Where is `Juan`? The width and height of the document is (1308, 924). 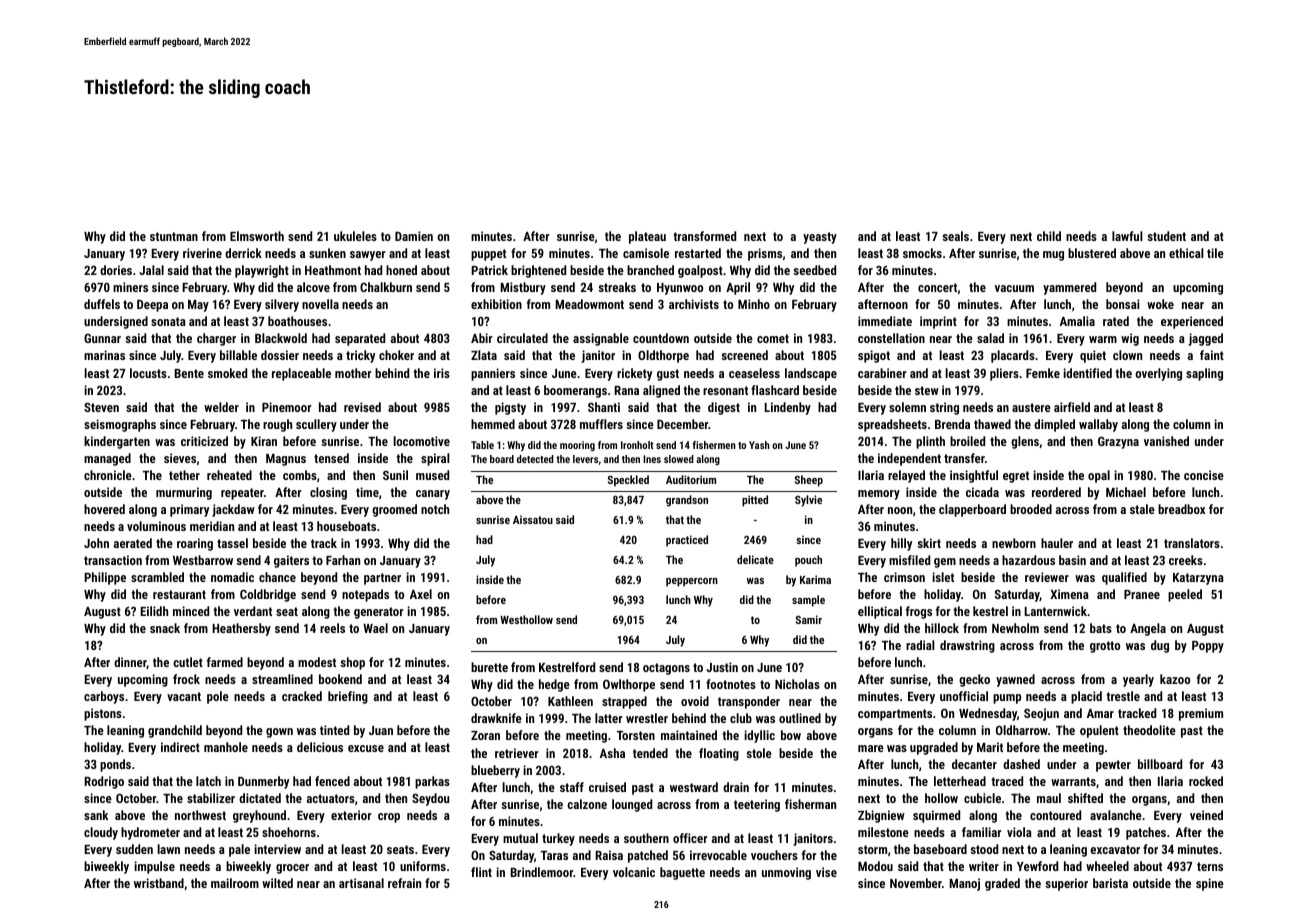
Juan is located at coordinates (381, 730).
